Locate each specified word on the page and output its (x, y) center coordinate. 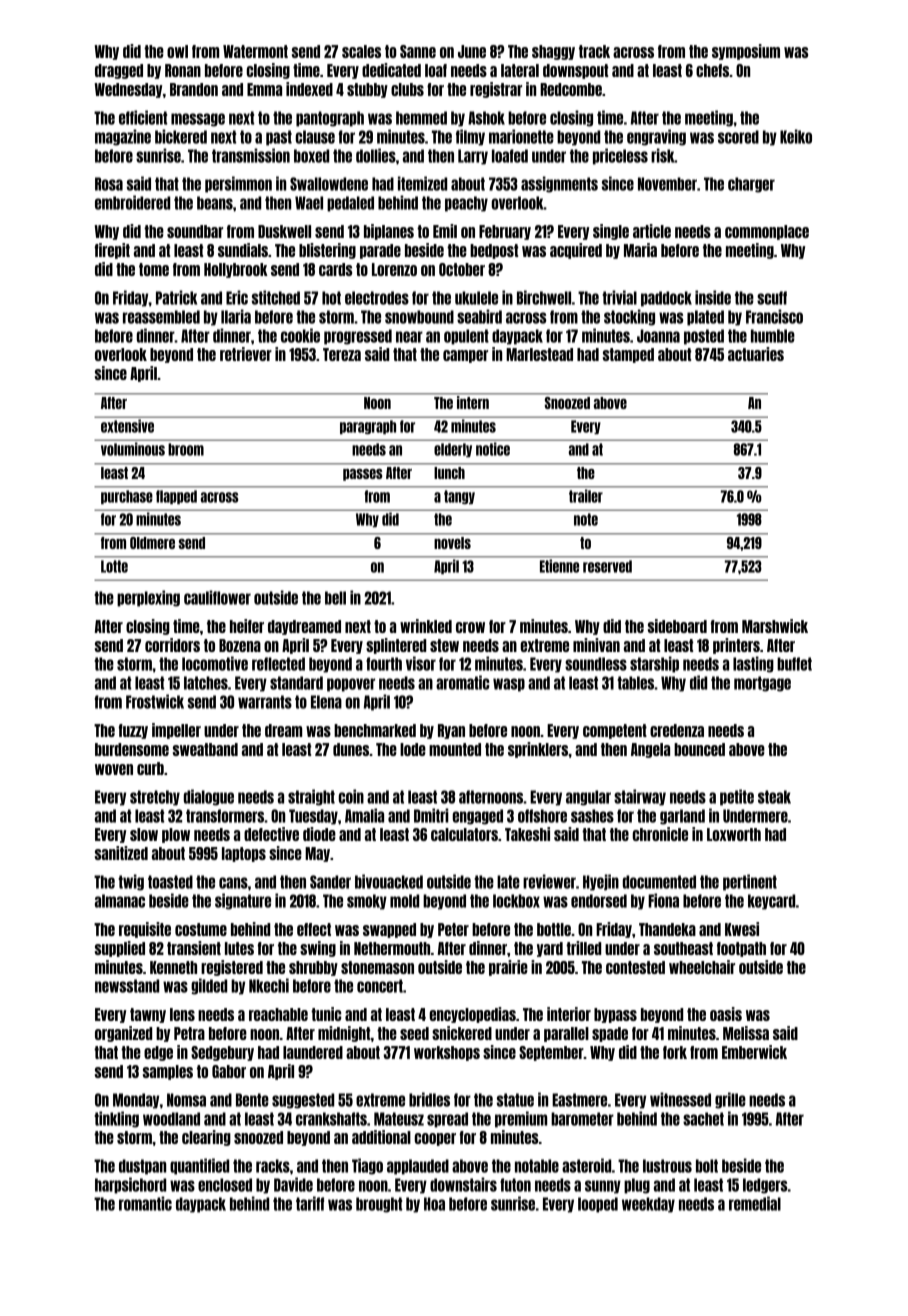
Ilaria (236, 316)
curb (150, 768)
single (611, 232)
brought (379, 1205)
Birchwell (544, 297)
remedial (755, 1203)
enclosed (225, 1185)
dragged (119, 71)
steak (774, 797)
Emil (445, 231)
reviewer (549, 881)
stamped (628, 355)
